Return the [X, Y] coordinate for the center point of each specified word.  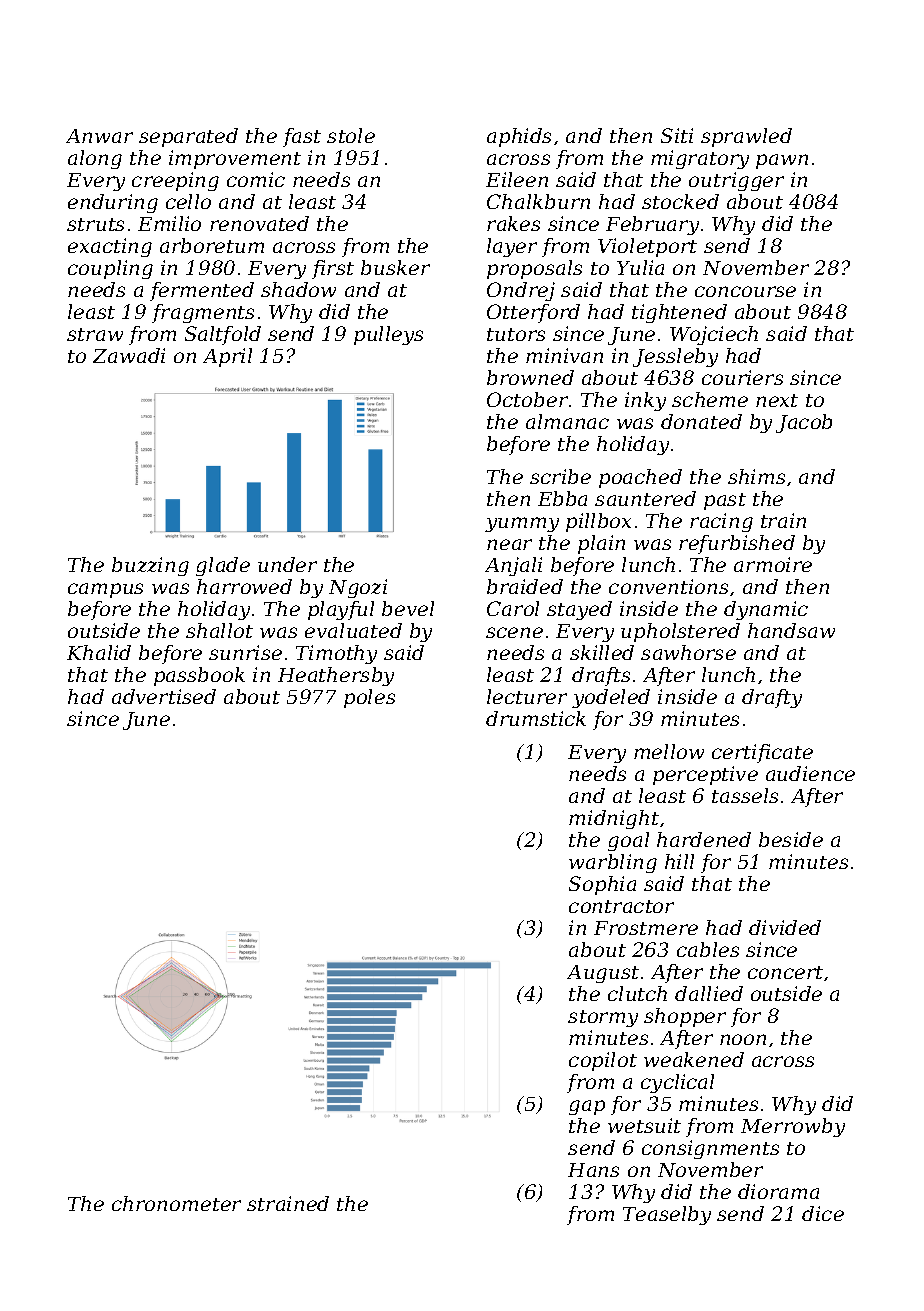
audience [810, 773]
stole [351, 135]
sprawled [746, 137]
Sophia [602, 885]
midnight [614, 819]
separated [188, 137]
